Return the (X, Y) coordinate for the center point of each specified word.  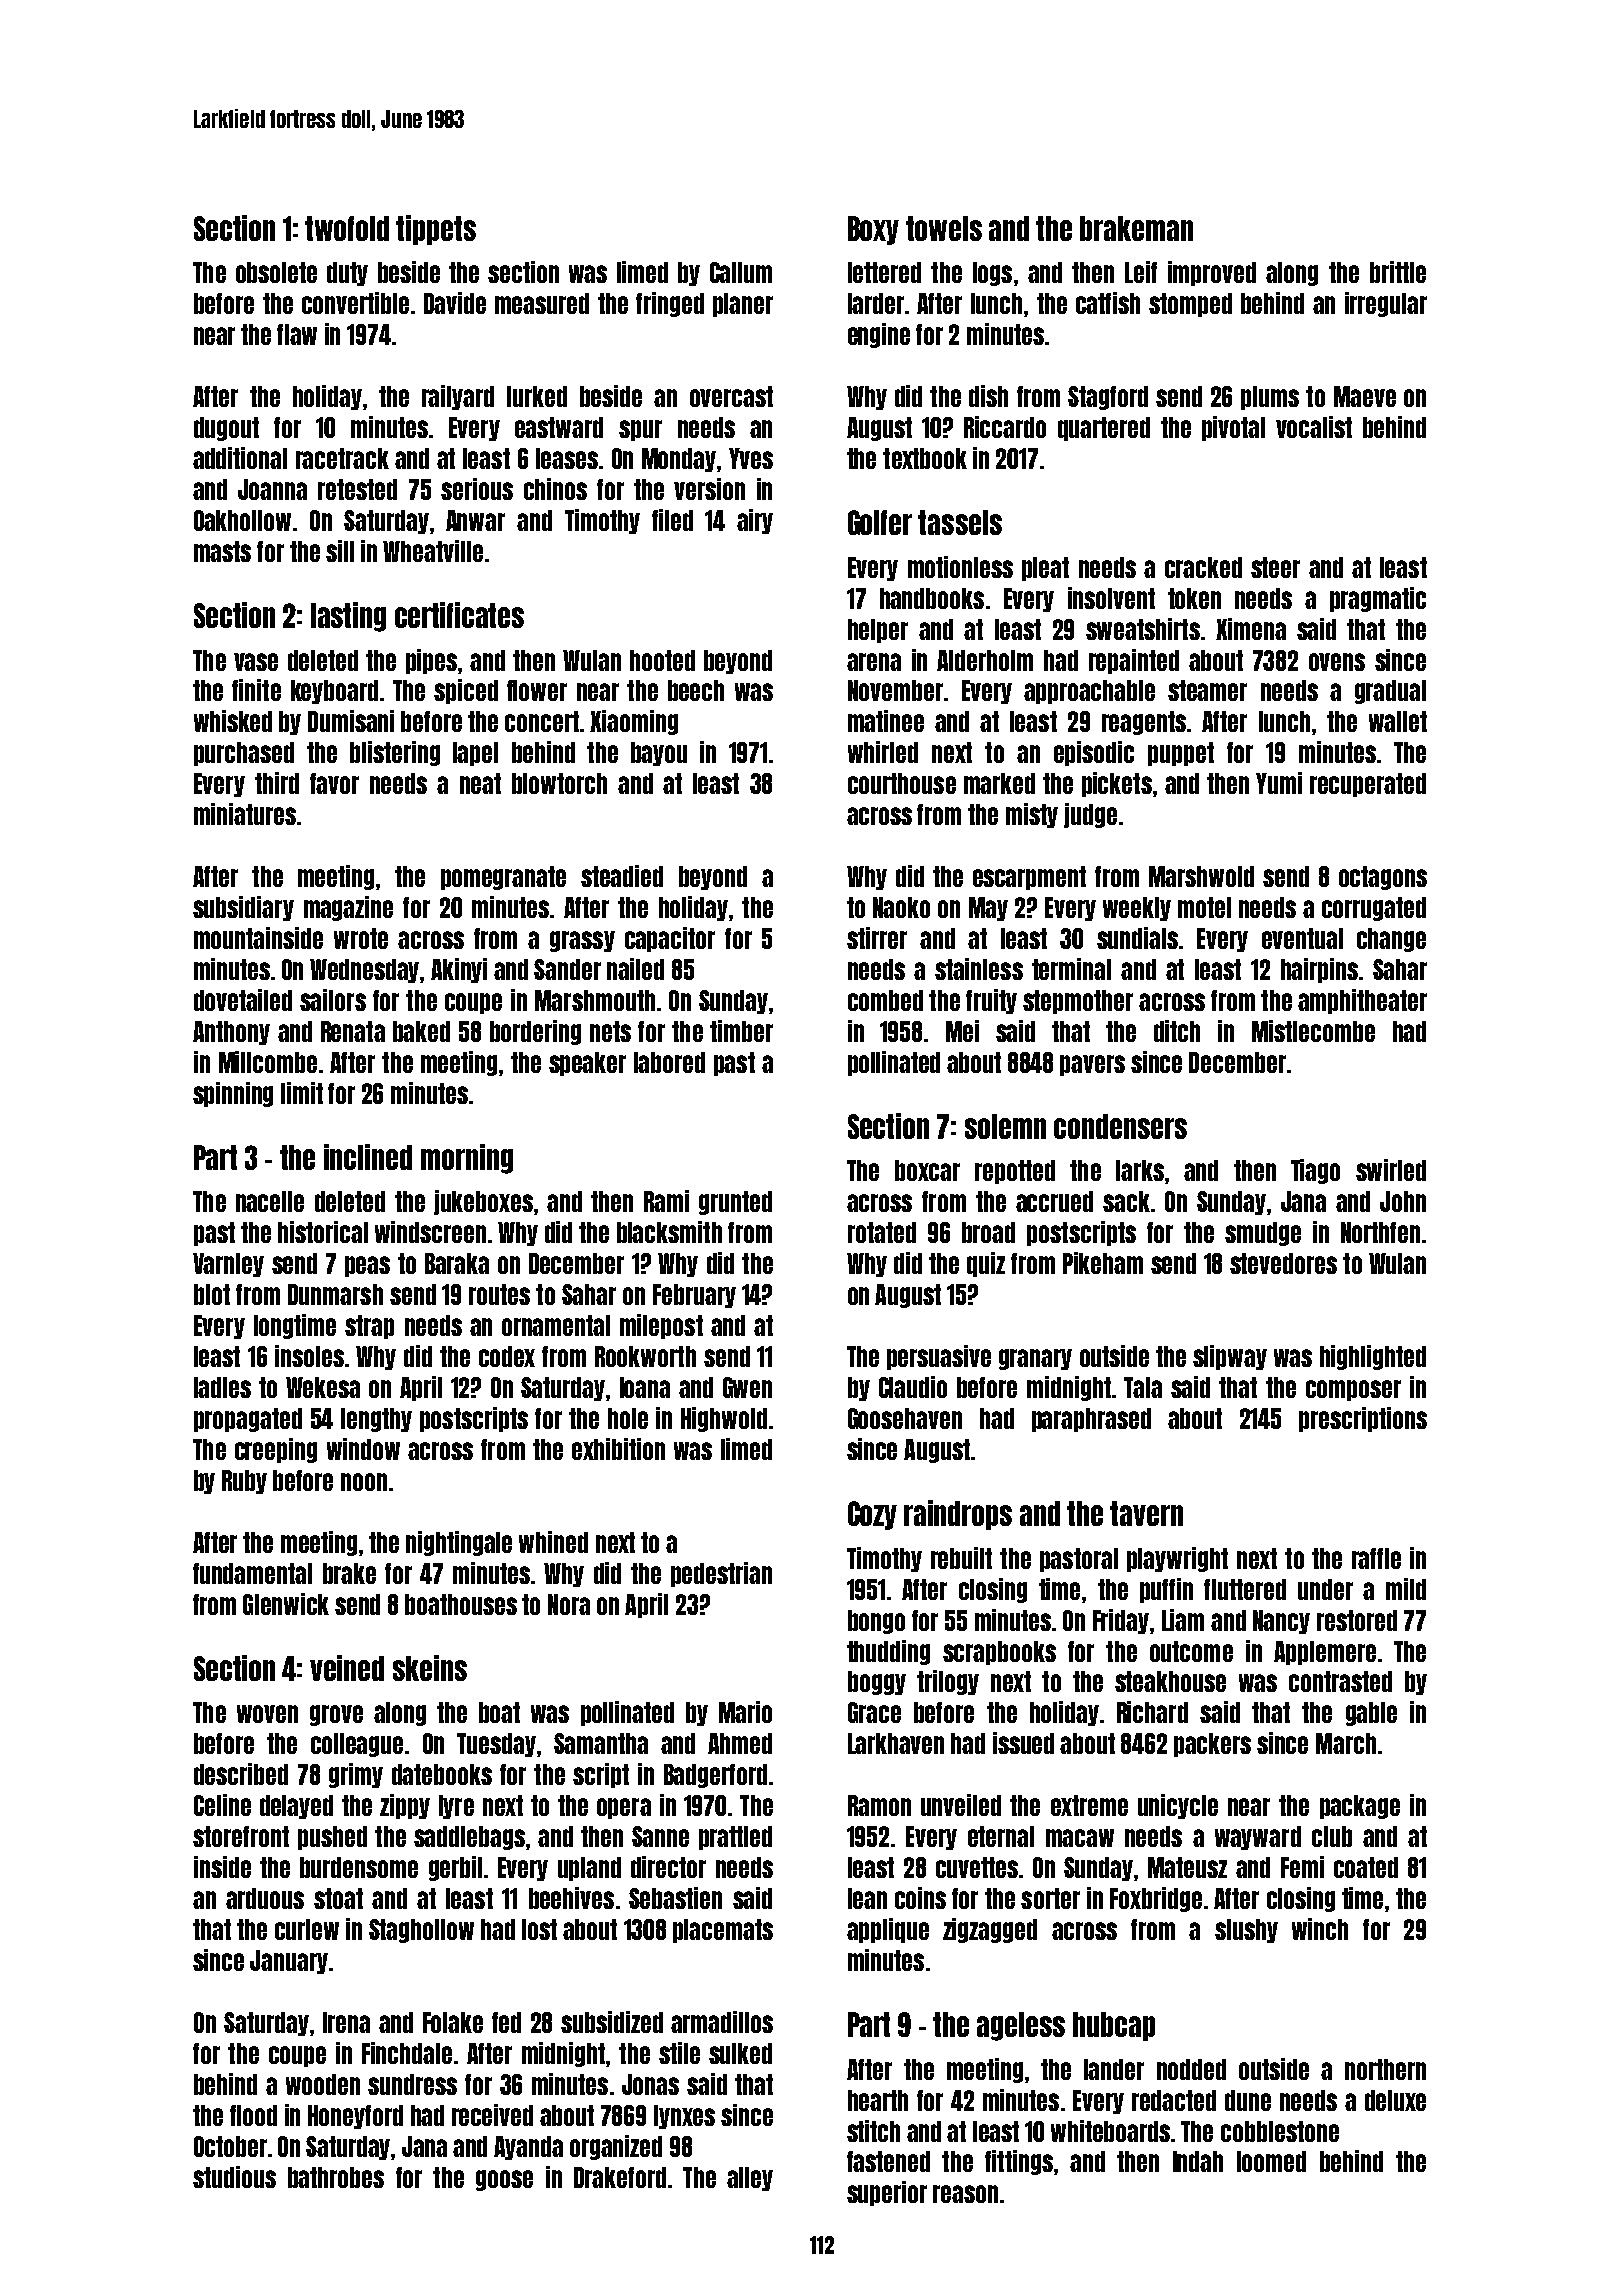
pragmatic (1378, 599)
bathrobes (336, 2177)
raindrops (958, 1515)
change (1391, 940)
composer (1353, 1390)
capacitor (670, 939)
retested (357, 489)
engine (879, 335)
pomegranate (503, 878)
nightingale (459, 1543)
